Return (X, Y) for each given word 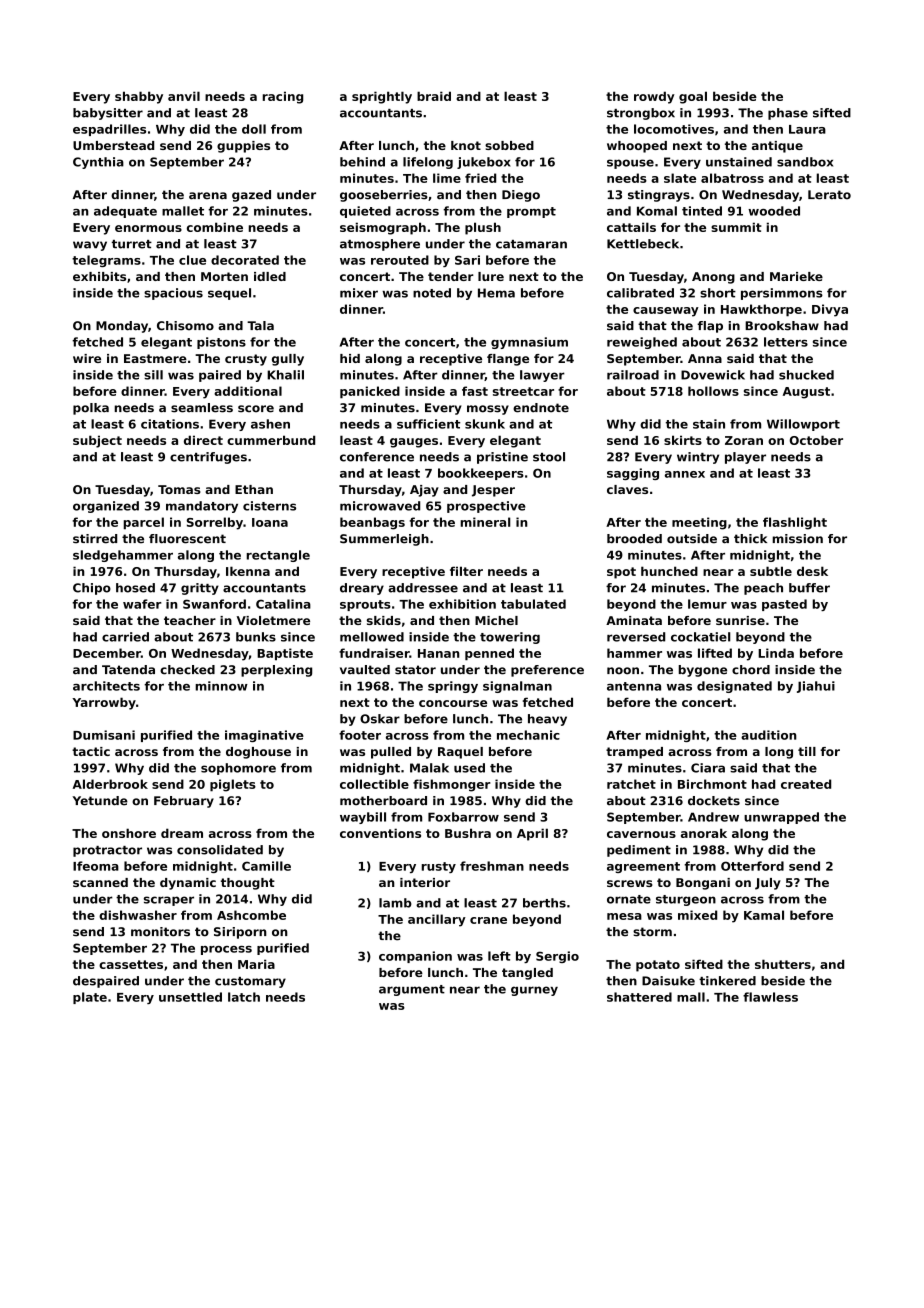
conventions (380, 833)
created (806, 784)
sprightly (382, 97)
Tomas (179, 489)
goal (693, 97)
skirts (683, 440)
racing (283, 97)
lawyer (542, 376)
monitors (160, 932)
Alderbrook (110, 784)
